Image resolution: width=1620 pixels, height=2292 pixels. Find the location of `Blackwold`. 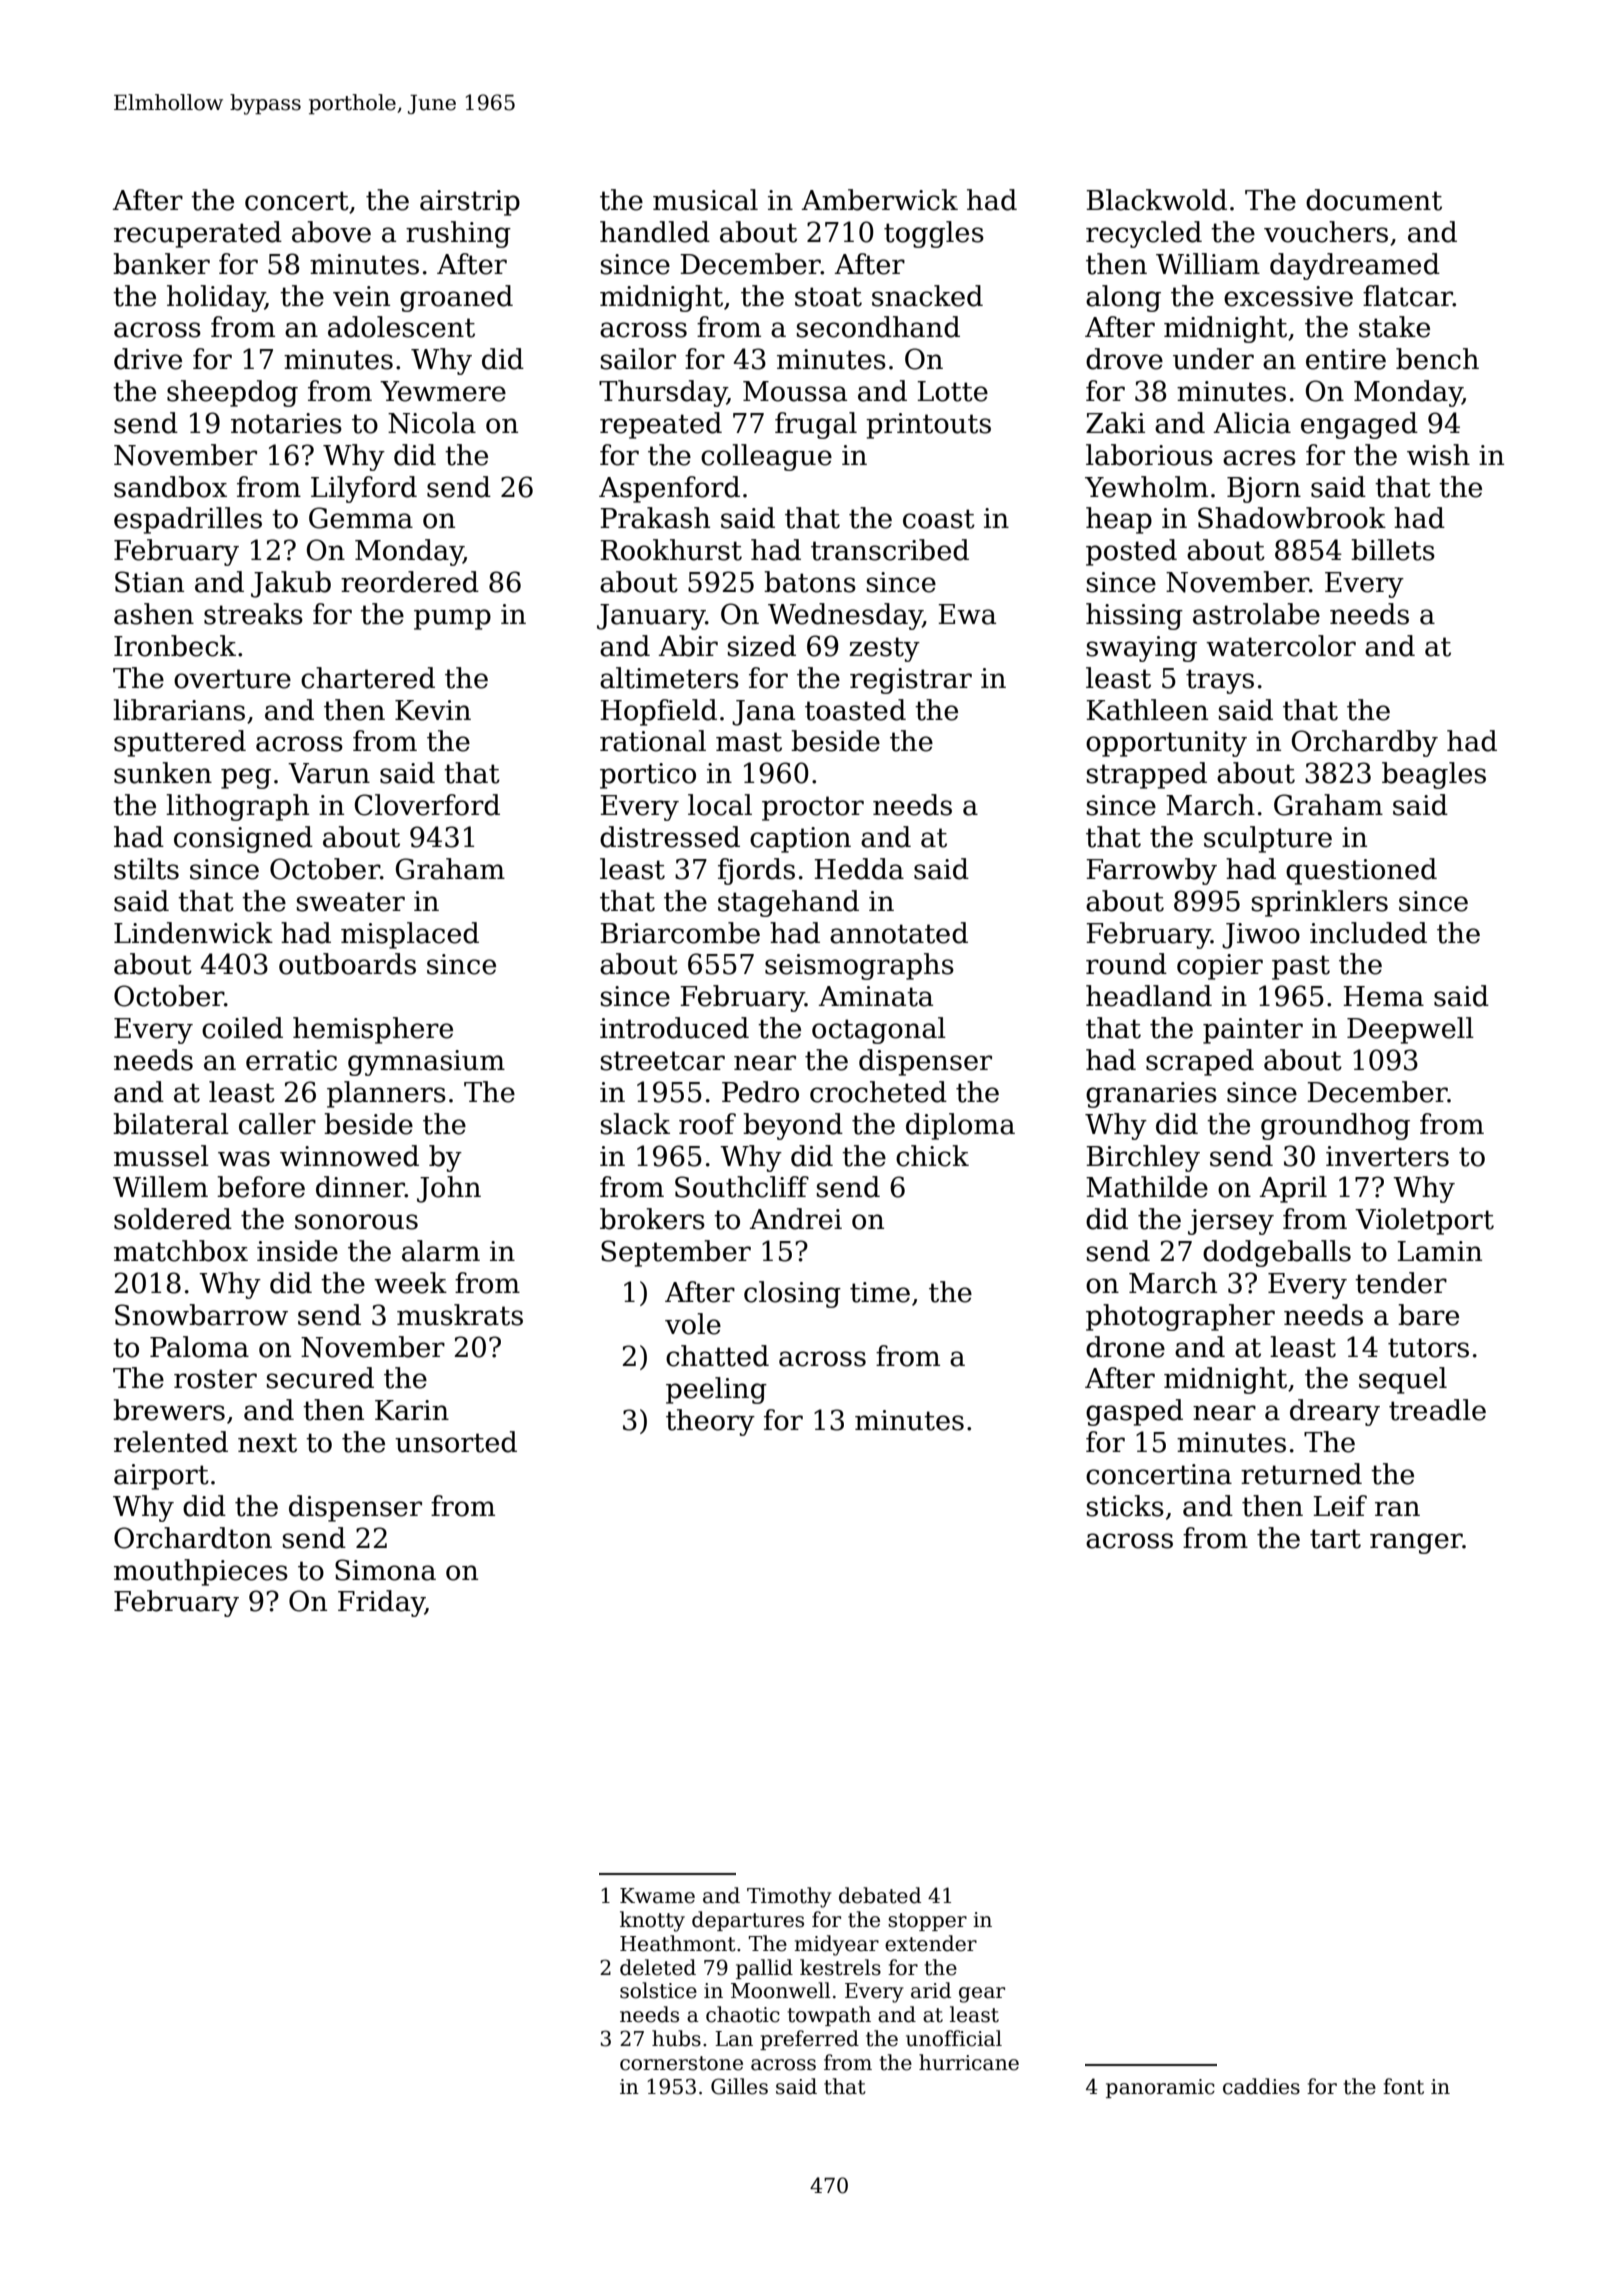

Blackwold is located at coordinates (1156, 200).
